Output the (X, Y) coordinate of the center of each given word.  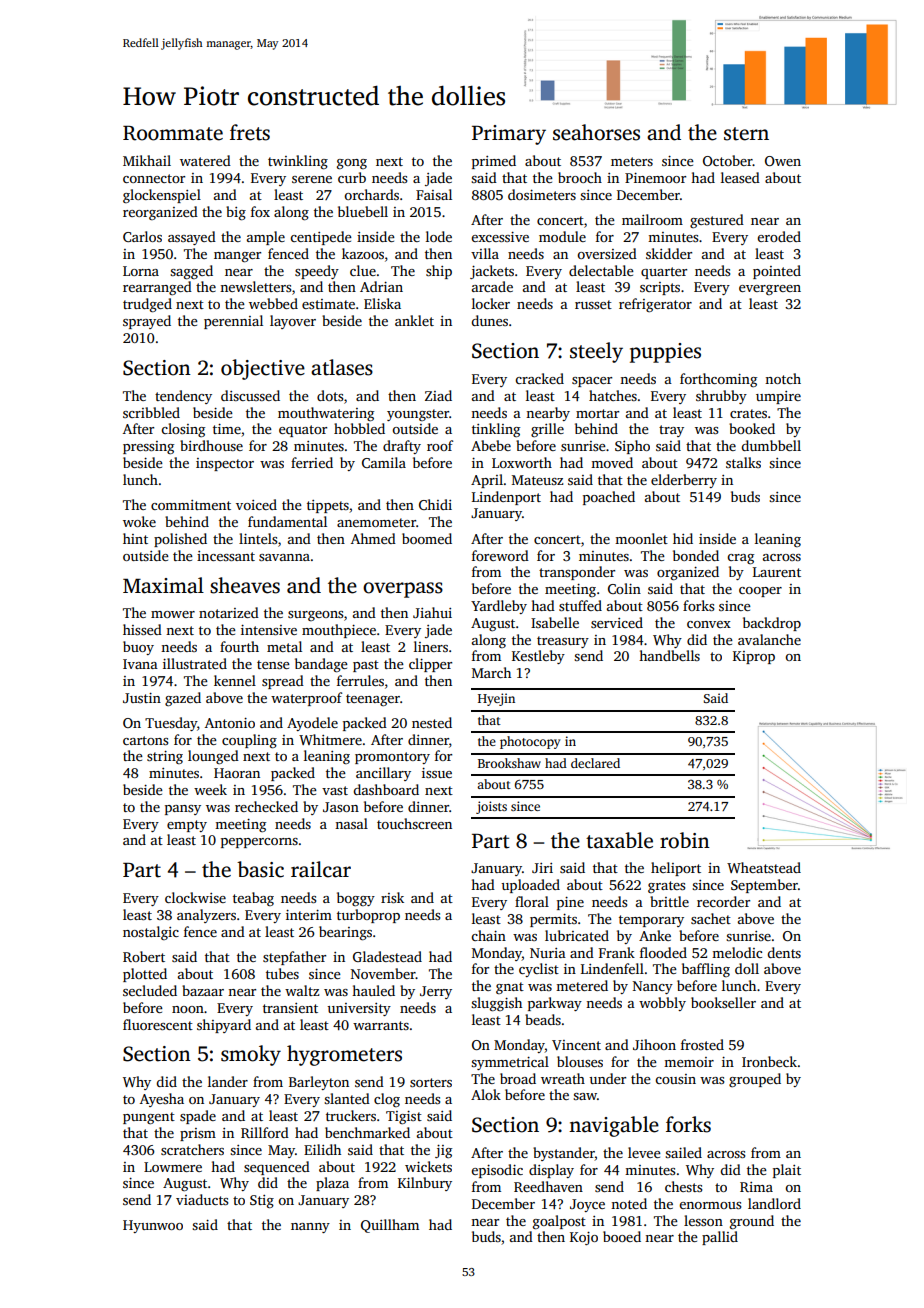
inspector (225, 464)
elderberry (684, 481)
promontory (392, 758)
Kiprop (754, 657)
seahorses (596, 132)
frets (250, 132)
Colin (624, 588)
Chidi (435, 504)
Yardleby (499, 607)
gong (352, 164)
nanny (310, 1228)
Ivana (140, 664)
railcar (321, 869)
